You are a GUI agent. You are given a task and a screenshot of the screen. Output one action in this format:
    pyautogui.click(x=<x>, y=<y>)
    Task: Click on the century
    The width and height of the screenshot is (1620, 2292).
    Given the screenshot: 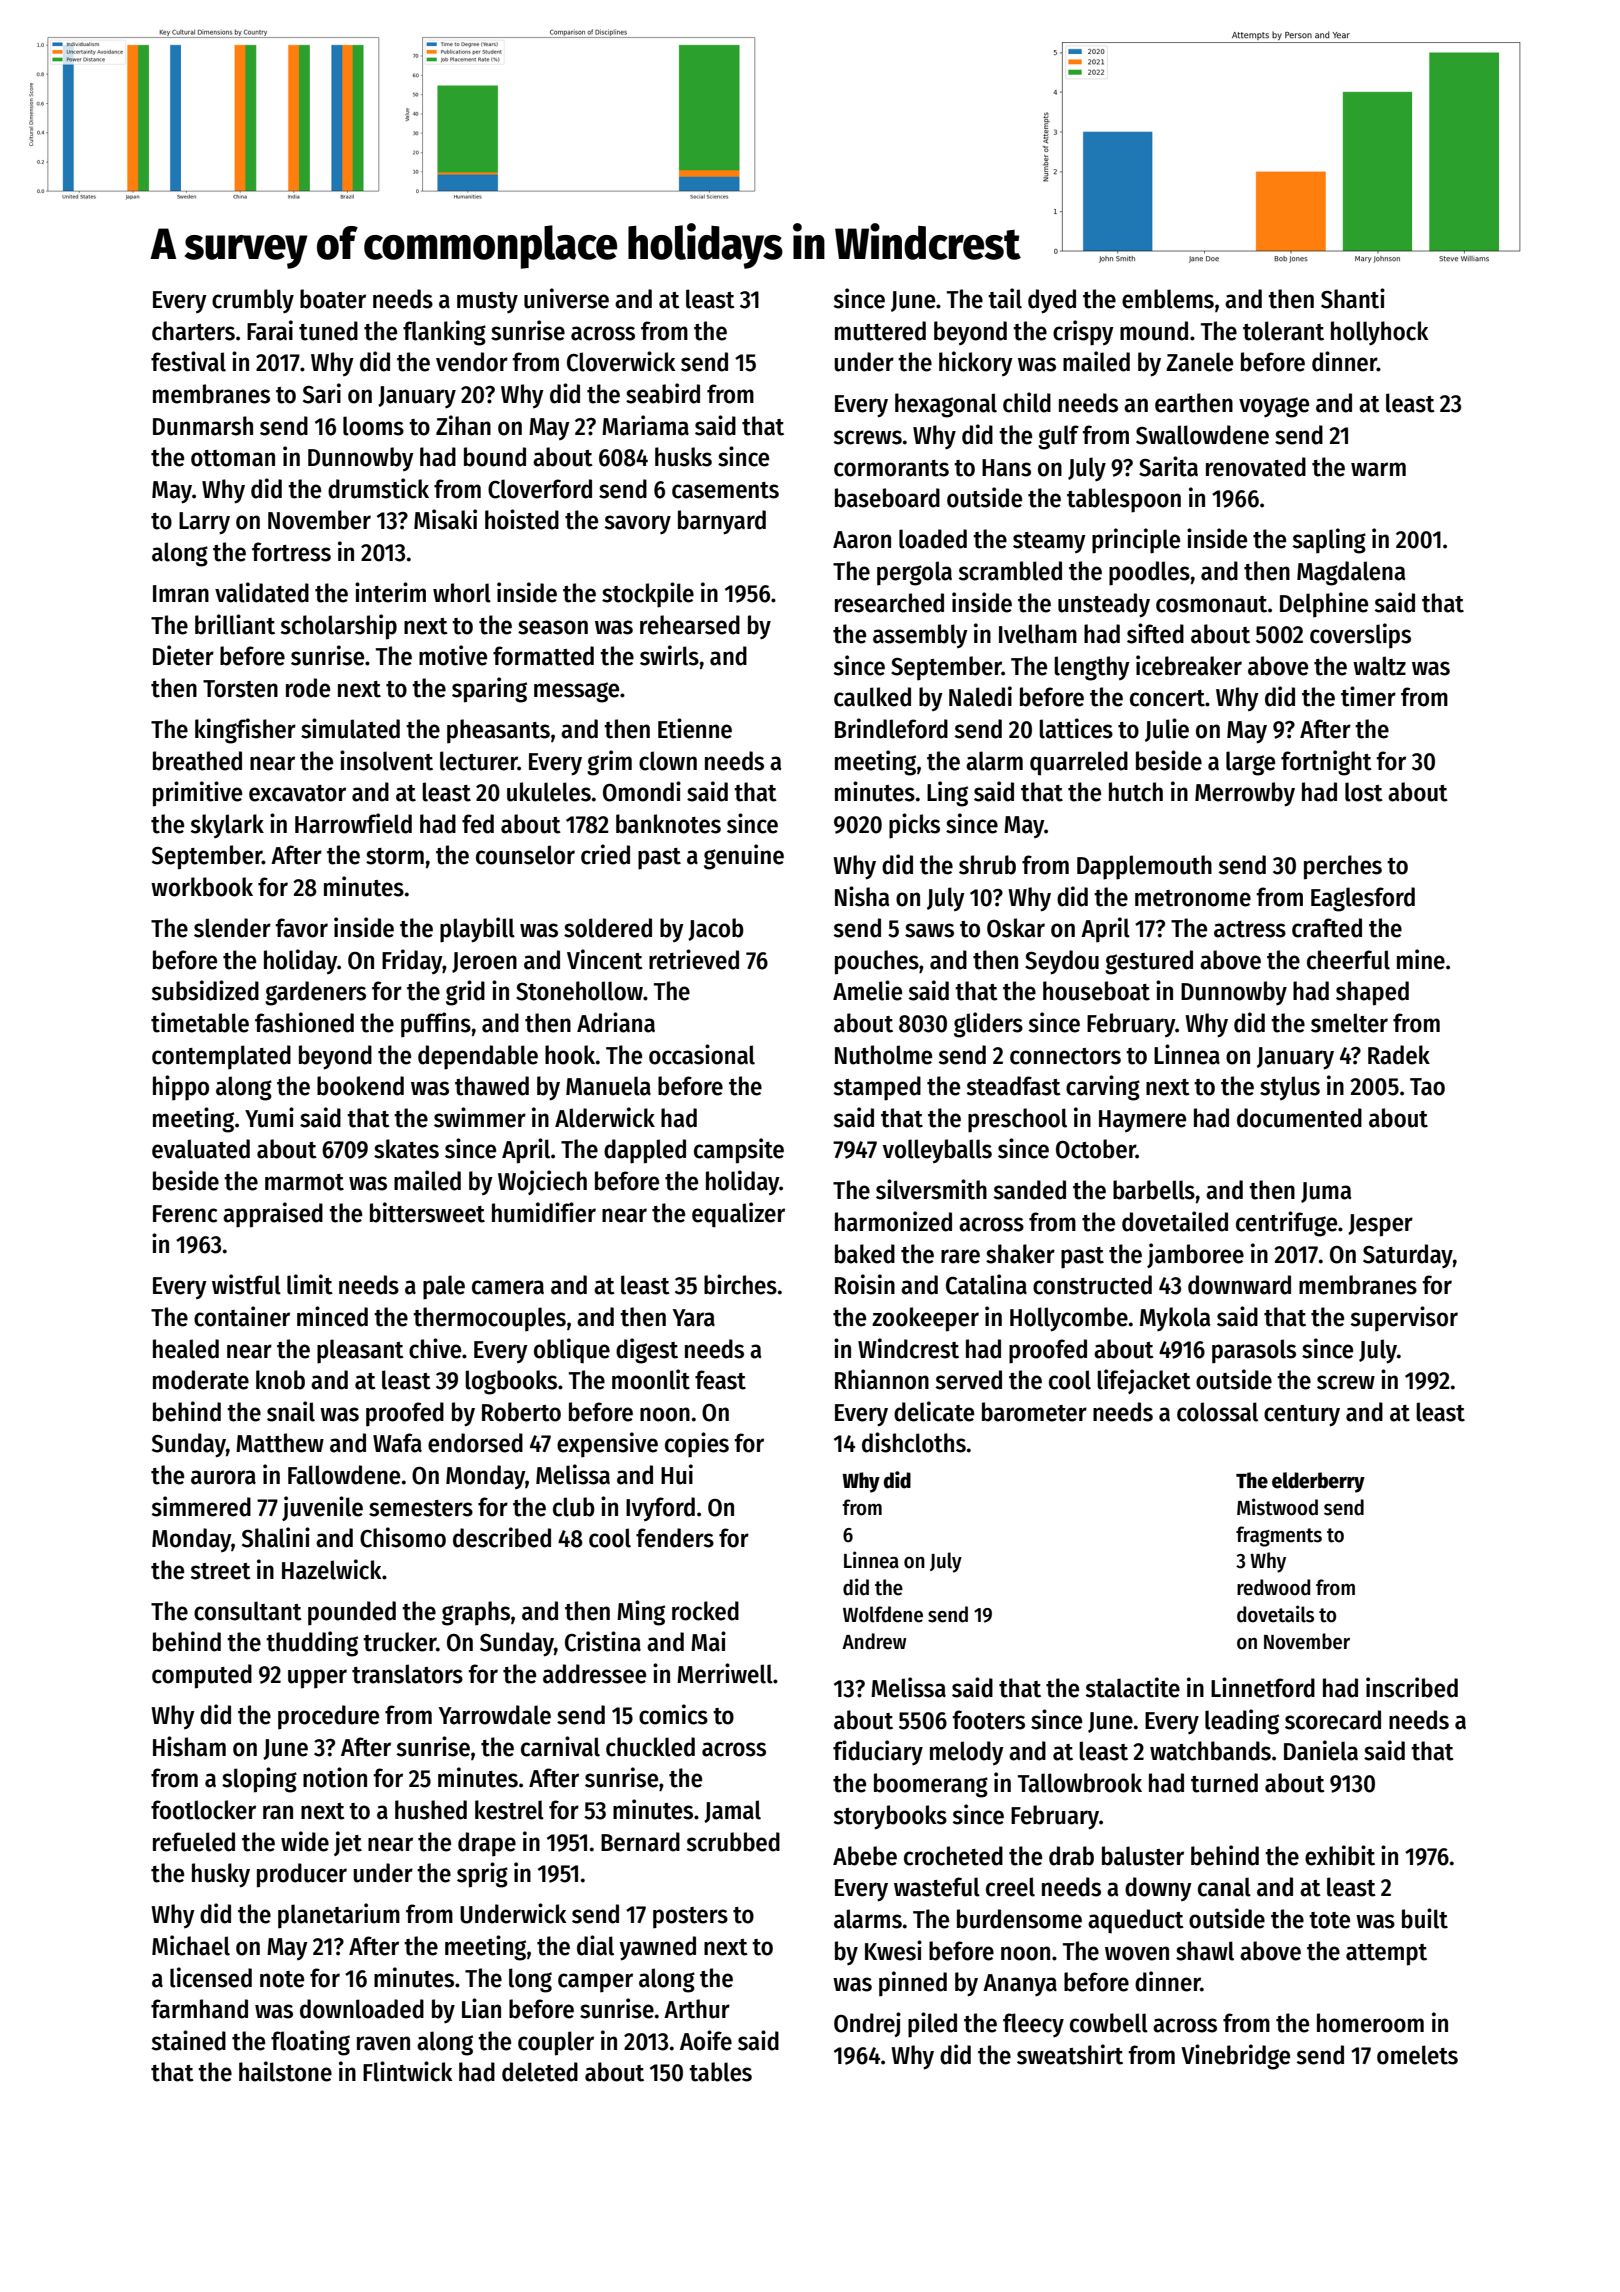 What is the action you would take?
    pyautogui.click(x=1302, y=1416)
